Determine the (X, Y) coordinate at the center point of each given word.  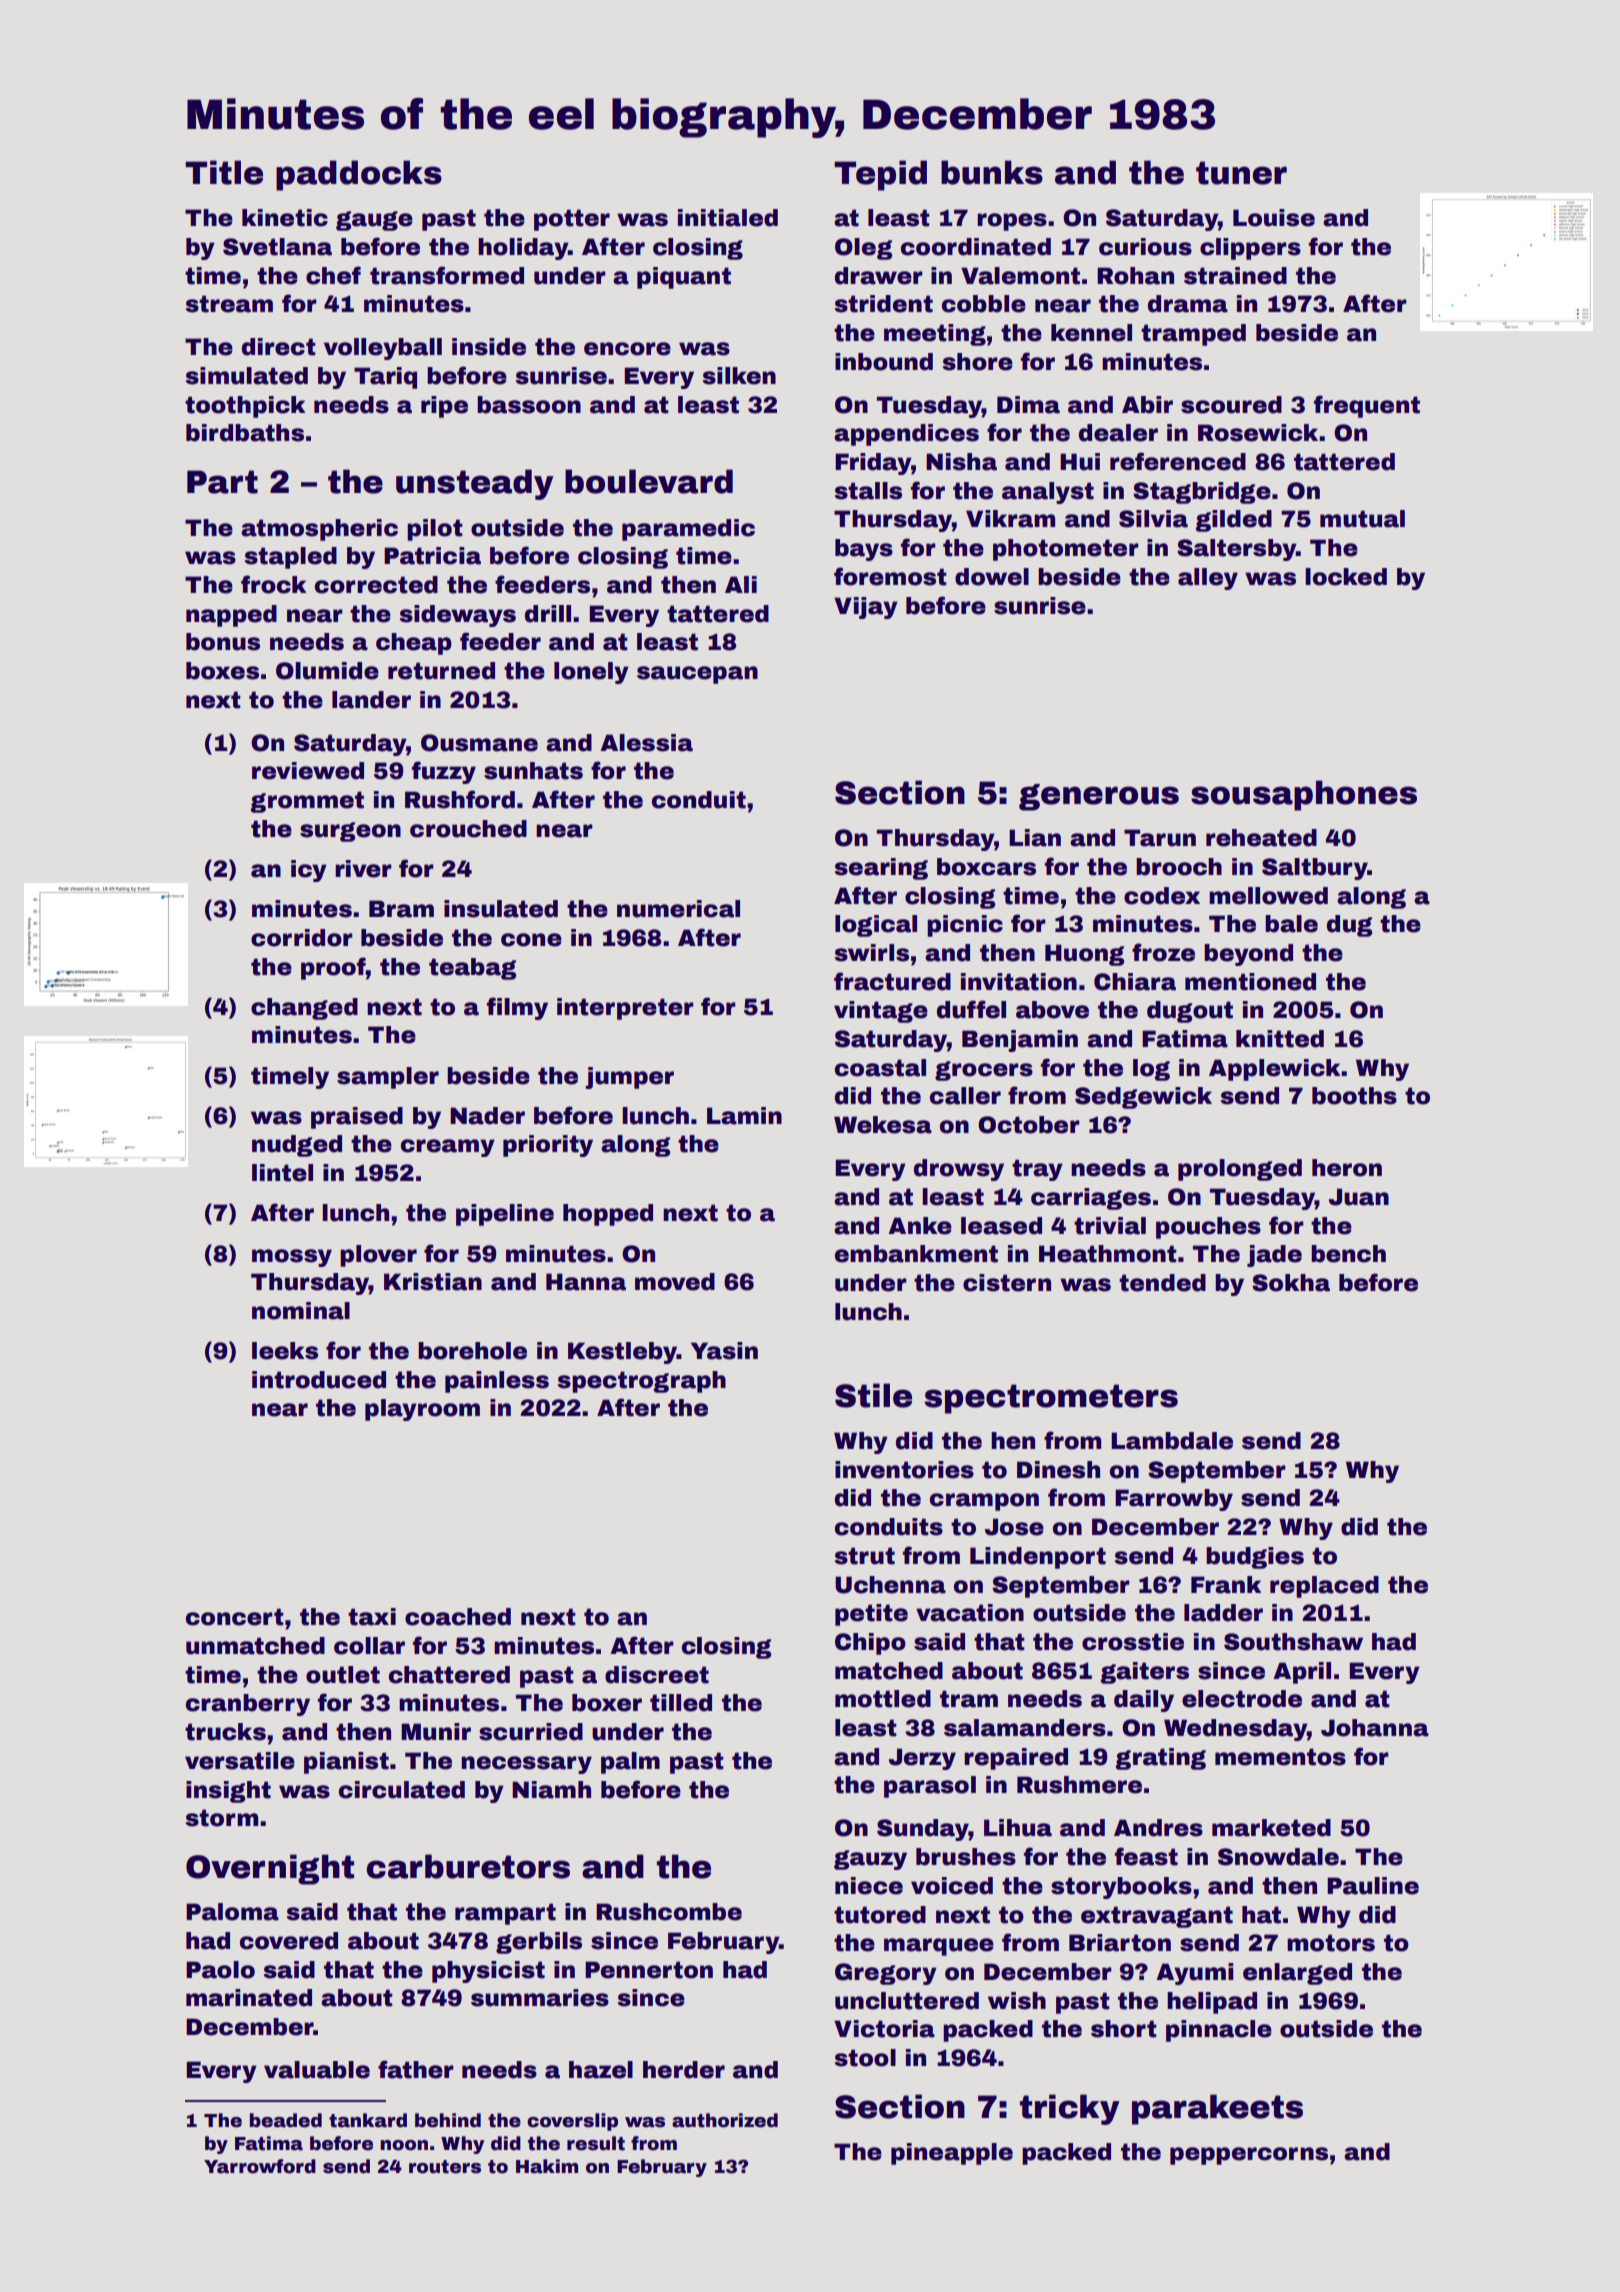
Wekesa (883, 1125)
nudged (297, 1146)
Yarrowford (260, 2166)
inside (489, 347)
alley (1208, 579)
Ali (741, 584)
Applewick (1274, 1070)
